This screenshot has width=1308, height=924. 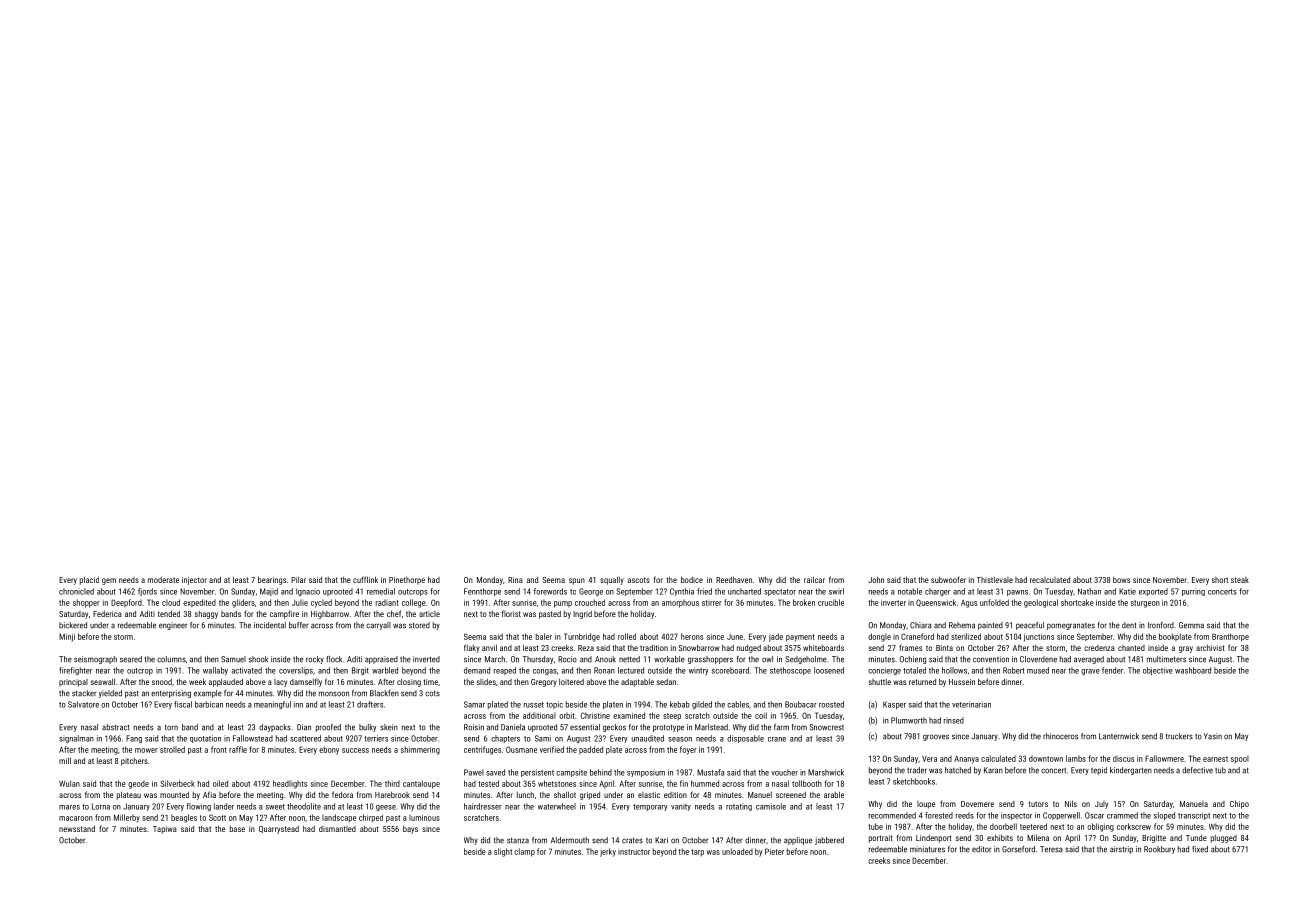 I want to click on Pieter, so click(x=774, y=851).
